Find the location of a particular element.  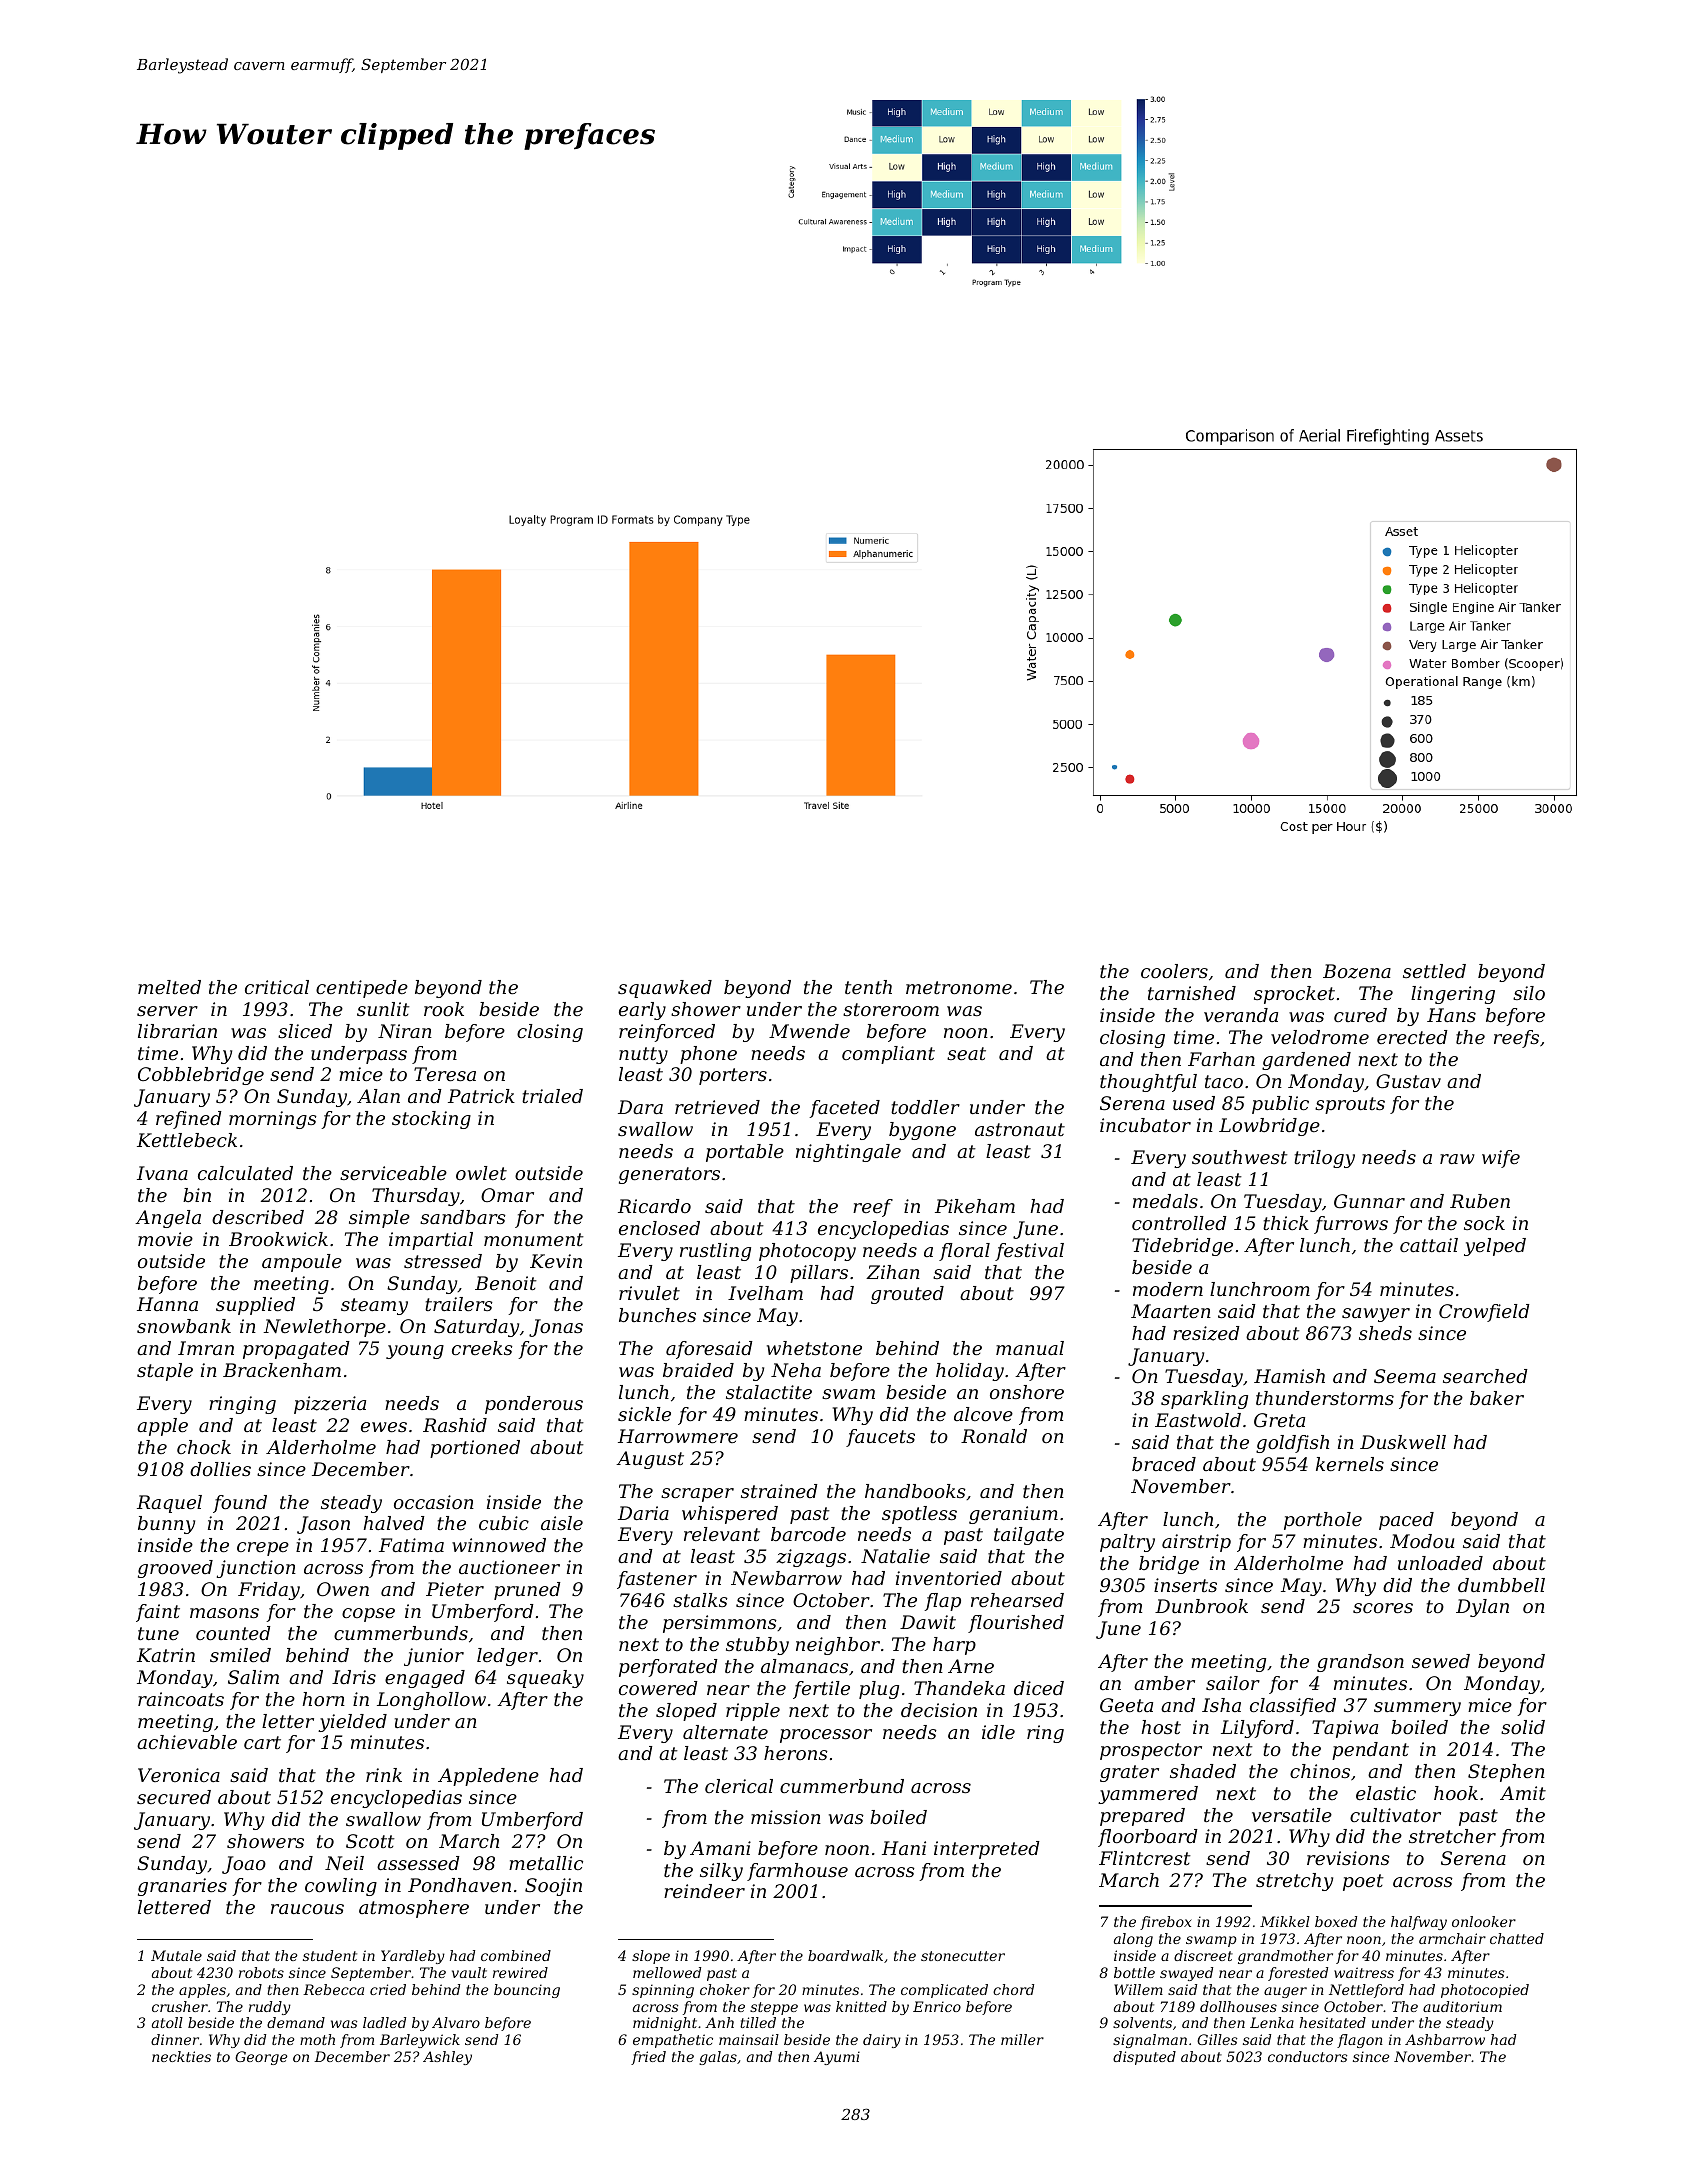

mission is located at coordinates (786, 1817).
